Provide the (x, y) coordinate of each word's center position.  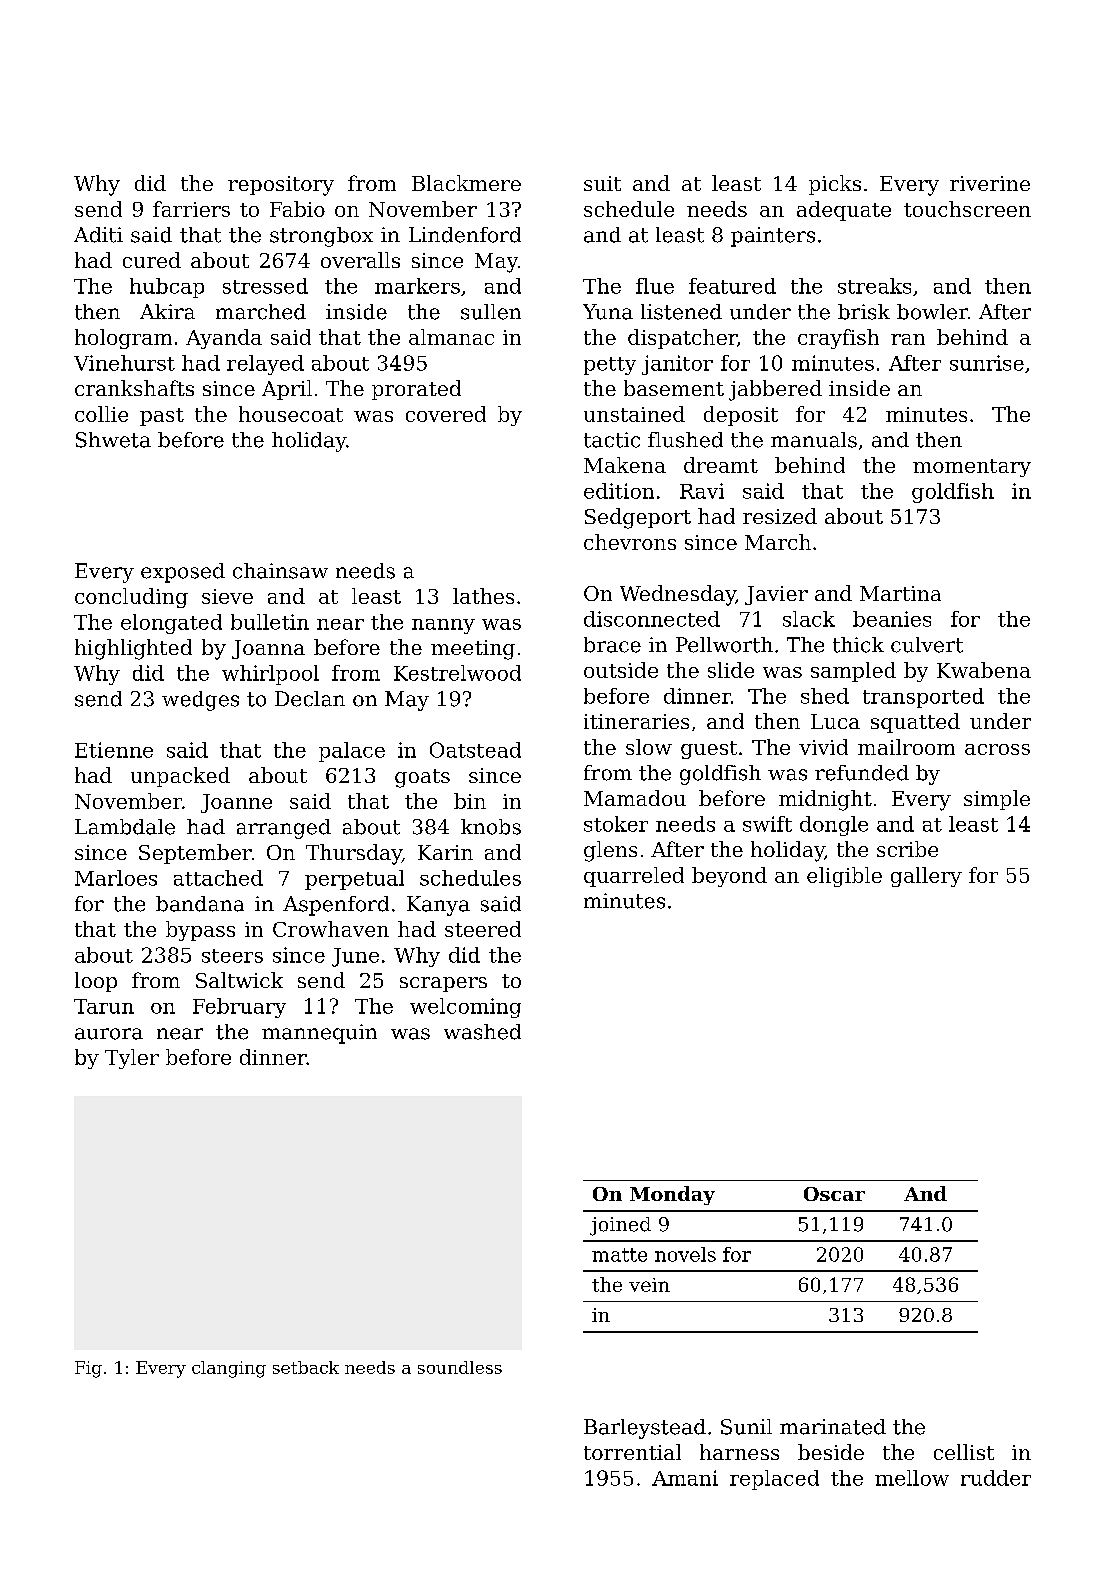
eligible (844, 877)
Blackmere (466, 183)
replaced (774, 1480)
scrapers (443, 984)
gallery (926, 877)
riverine (990, 183)
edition (619, 491)
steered (483, 929)
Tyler (132, 1059)
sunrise (987, 363)
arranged (284, 829)
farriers (191, 209)
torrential (632, 1452)
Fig (88, 1369)
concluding (131, 598)
